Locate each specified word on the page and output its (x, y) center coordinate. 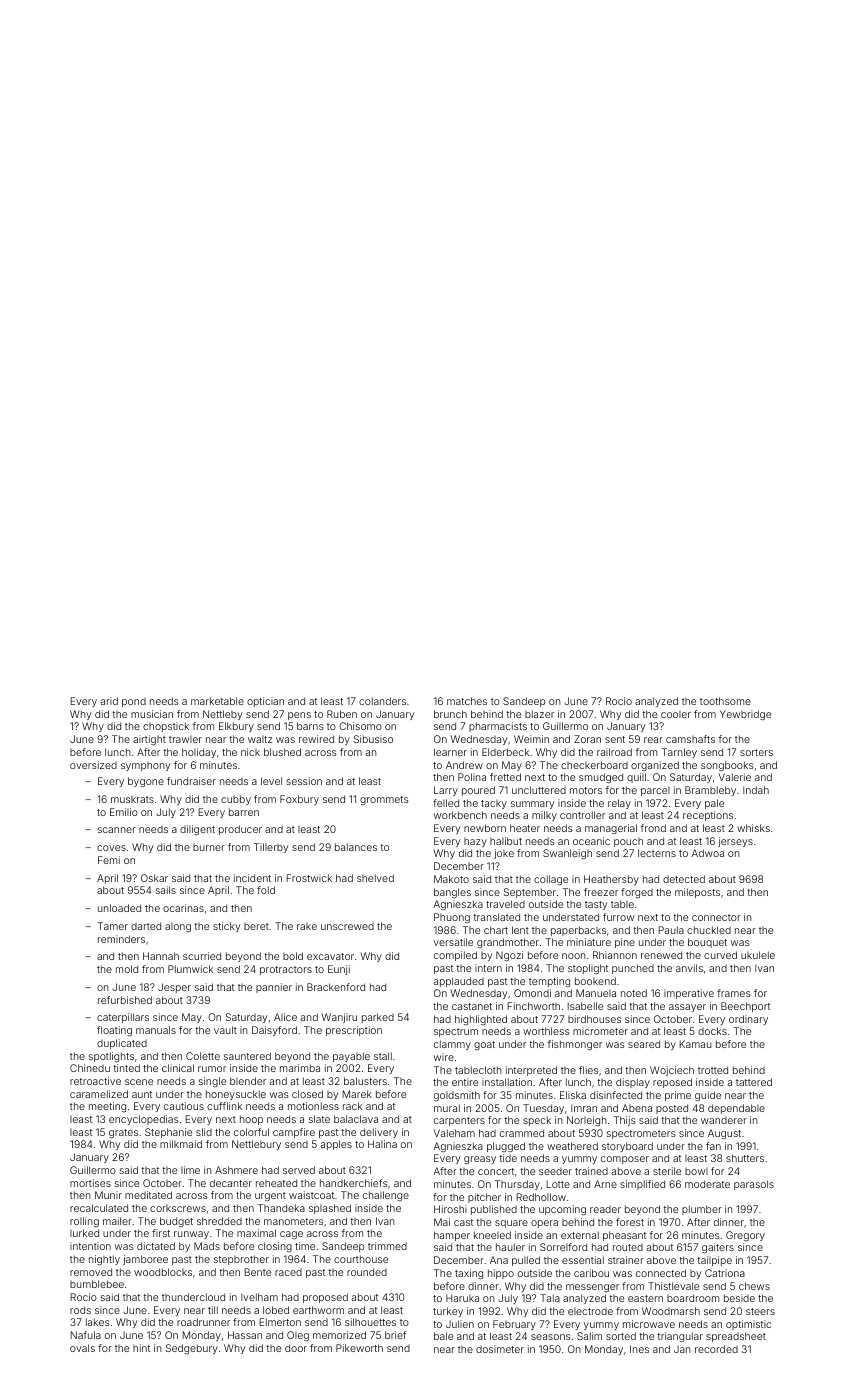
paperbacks (578, 931)
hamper (452, 1236)
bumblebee (97, 1284)
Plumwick (190, 969)
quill (636, 778)
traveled (505, 904)
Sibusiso (373, 739)
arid (109, 701)
